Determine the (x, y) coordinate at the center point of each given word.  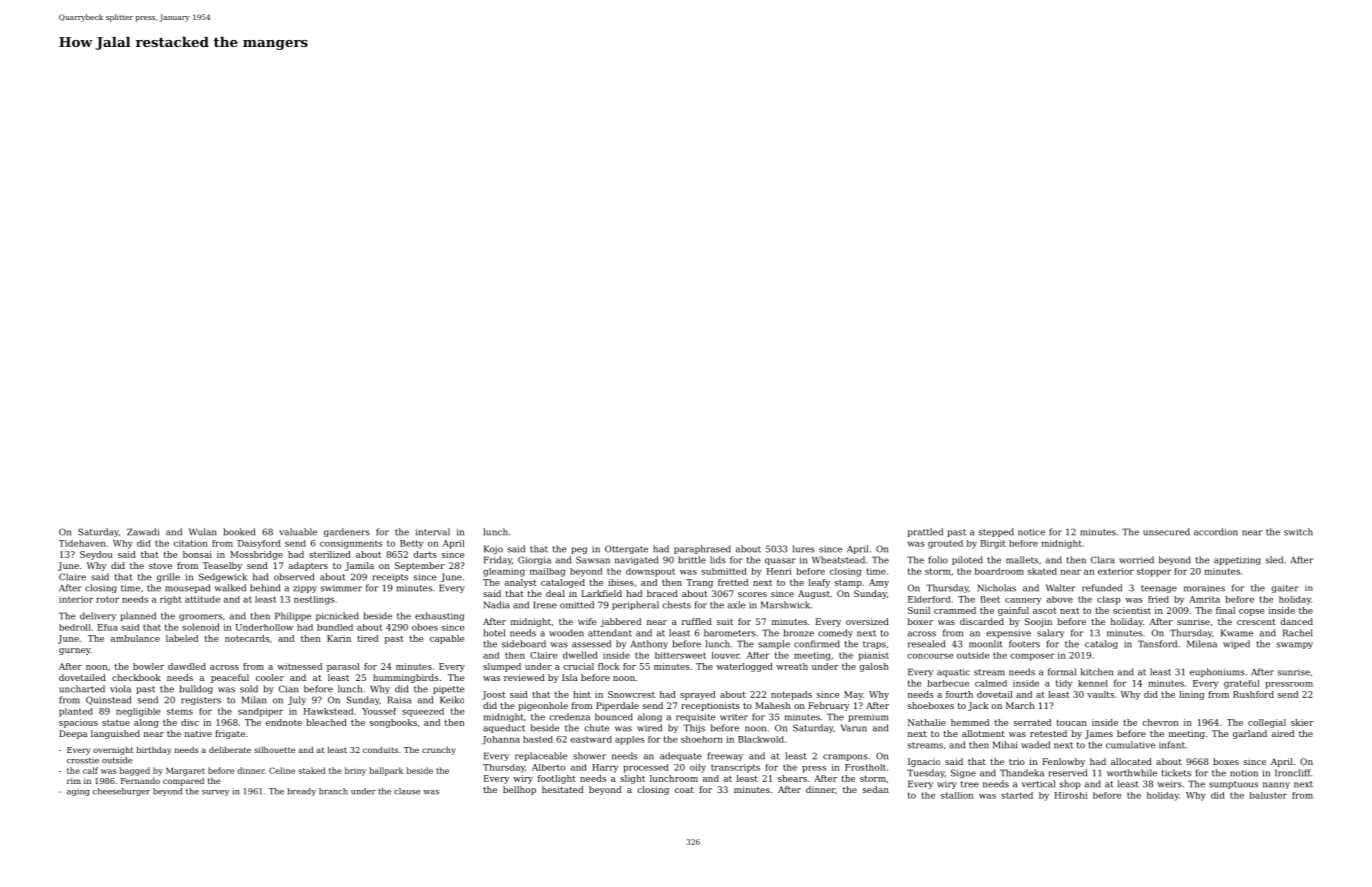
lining (1191, 695)
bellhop (519, 790)
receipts (390, 578)
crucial (578, 666)
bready (301, 792)
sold (249, 689)
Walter (1060, 588)
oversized (867, 621)
